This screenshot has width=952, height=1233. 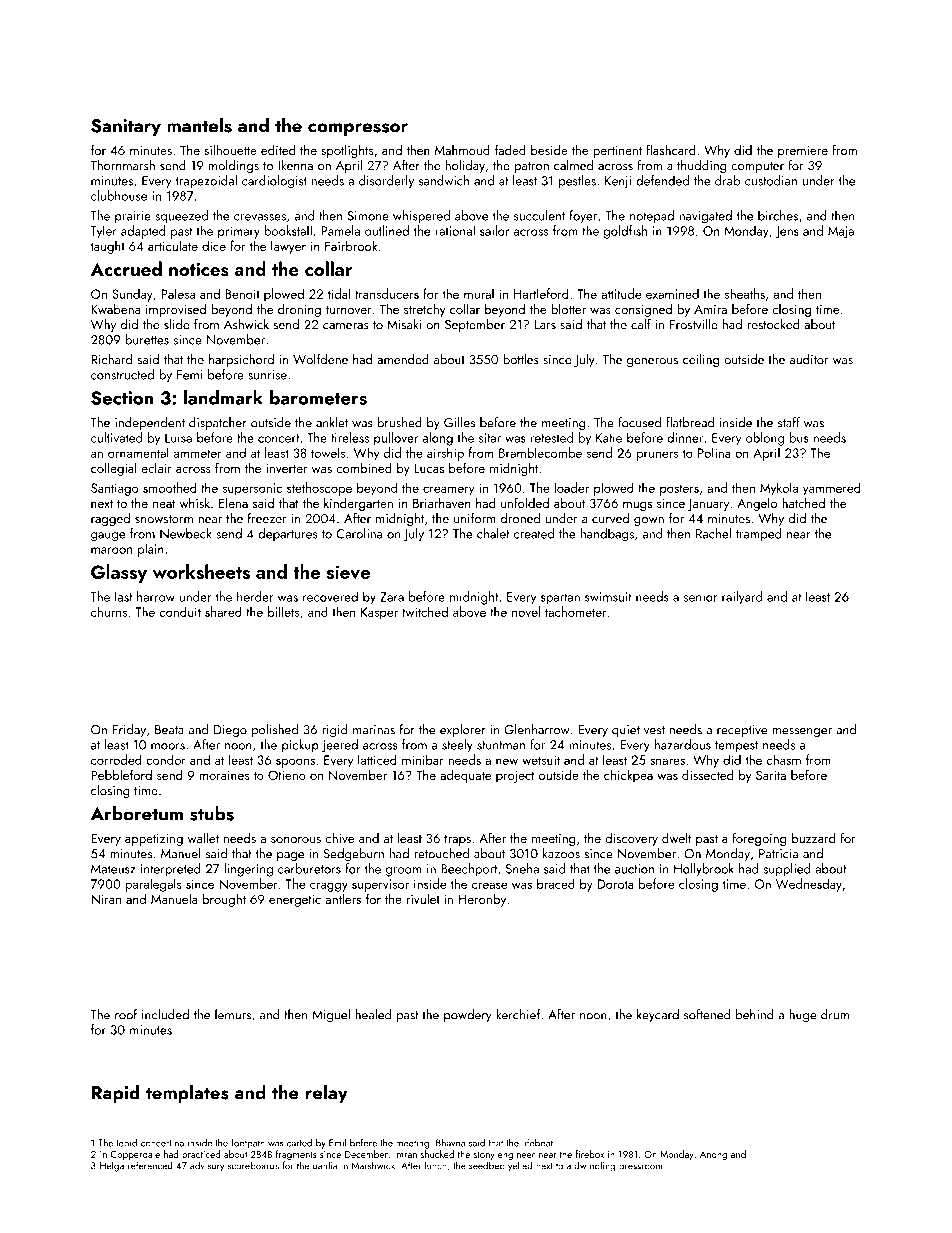 I want to click on conduit, so click(x=180, y=611).
